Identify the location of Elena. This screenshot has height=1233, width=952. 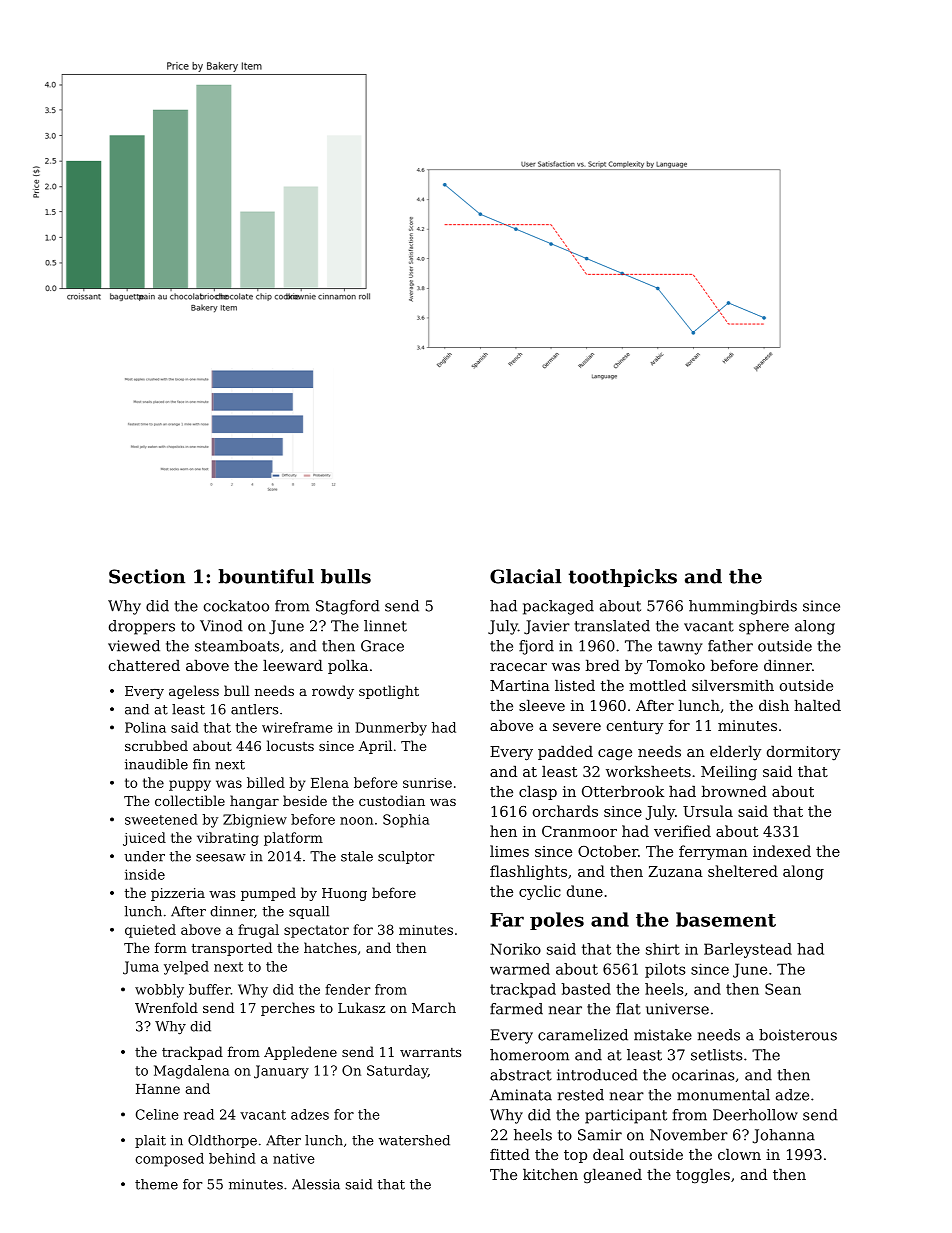
(330, 782).
